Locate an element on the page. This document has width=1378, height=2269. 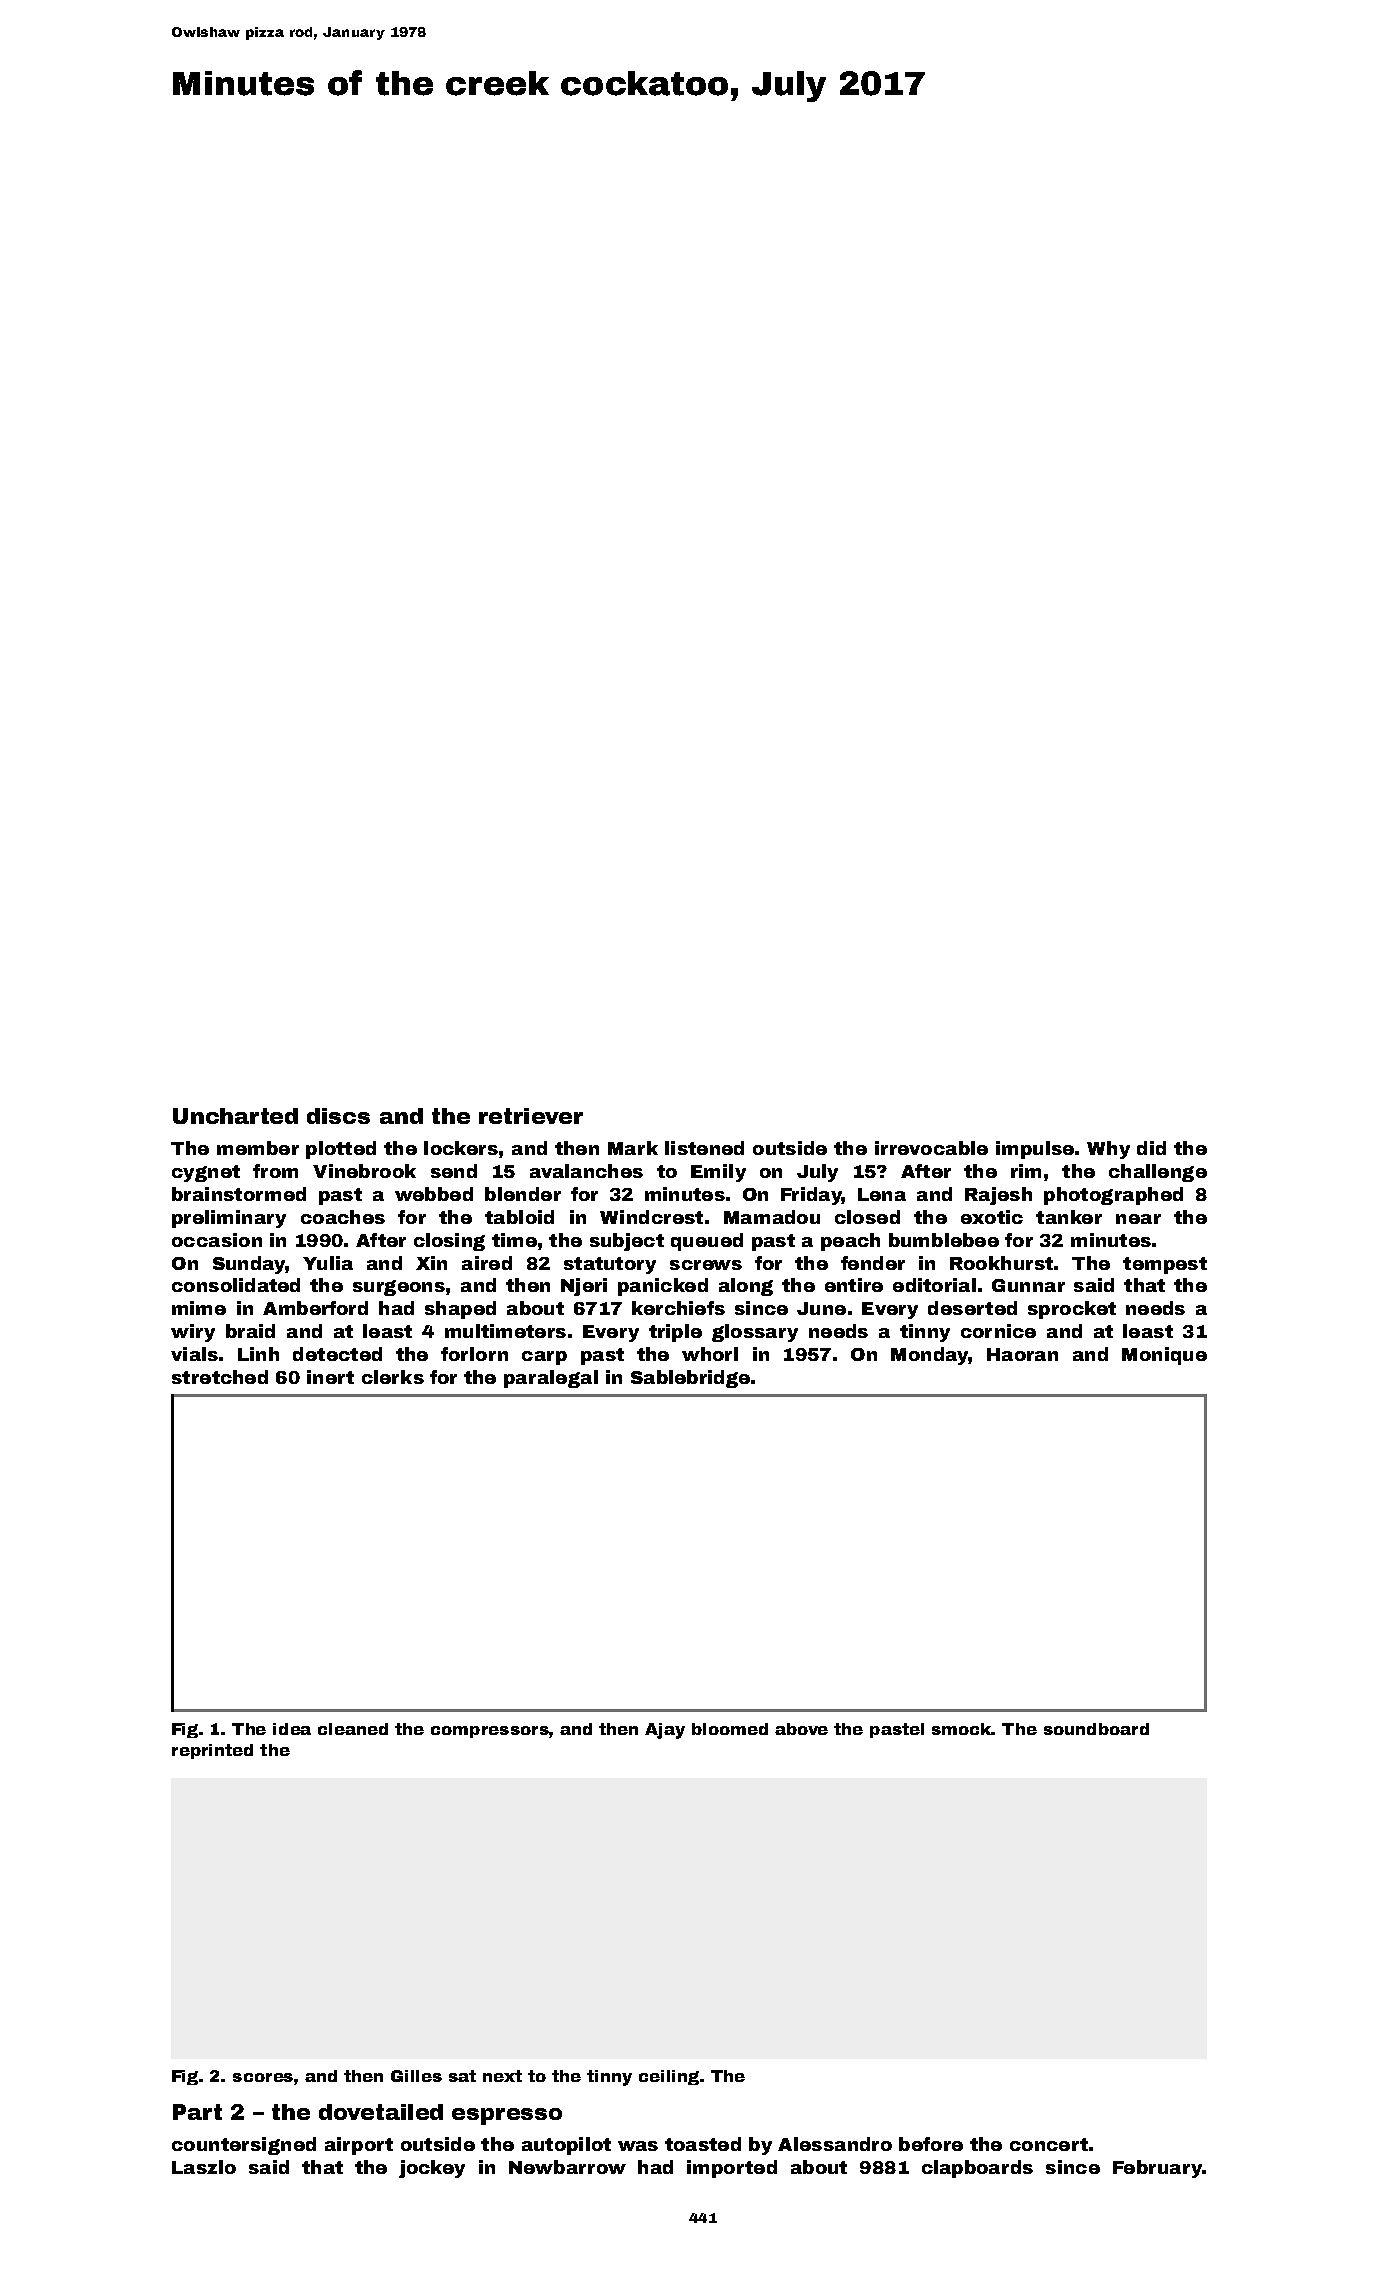
scores is located at coordinates (263, 2077).
